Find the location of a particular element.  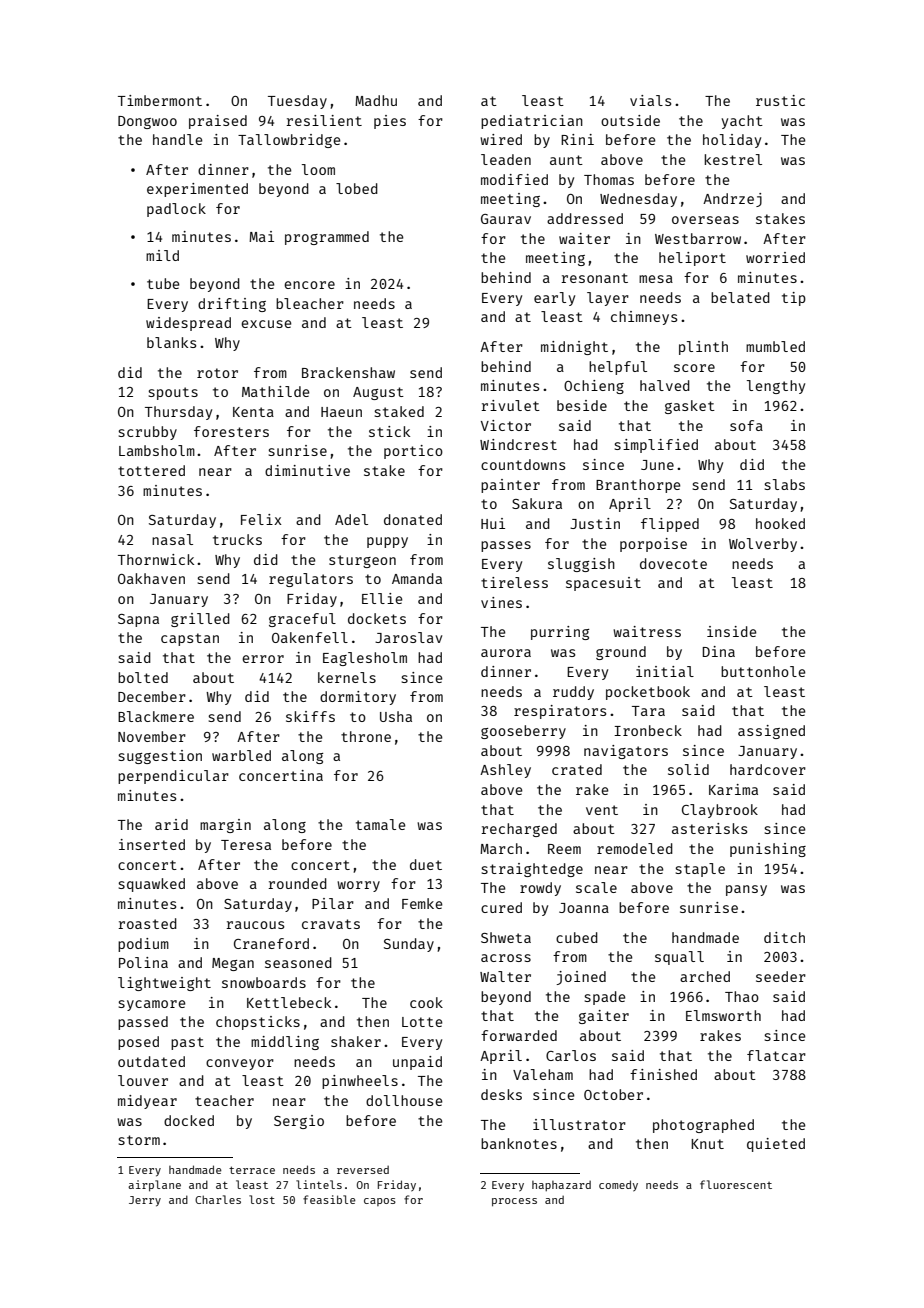

lintels is located at coordinates (319, 1184).
